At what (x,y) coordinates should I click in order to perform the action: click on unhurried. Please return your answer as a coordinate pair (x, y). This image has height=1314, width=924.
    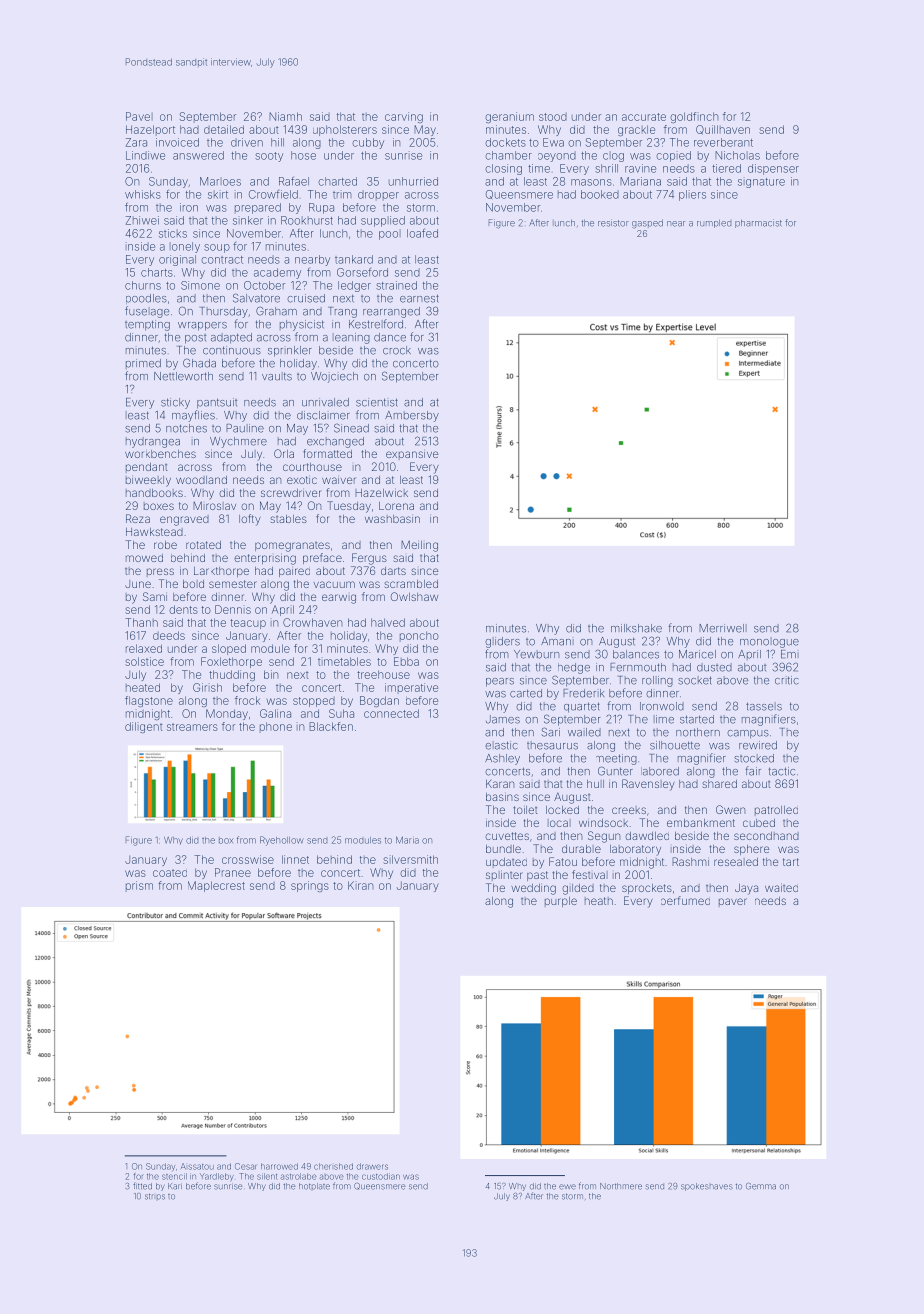
    Looking at the image, I should click on (413, 181).
